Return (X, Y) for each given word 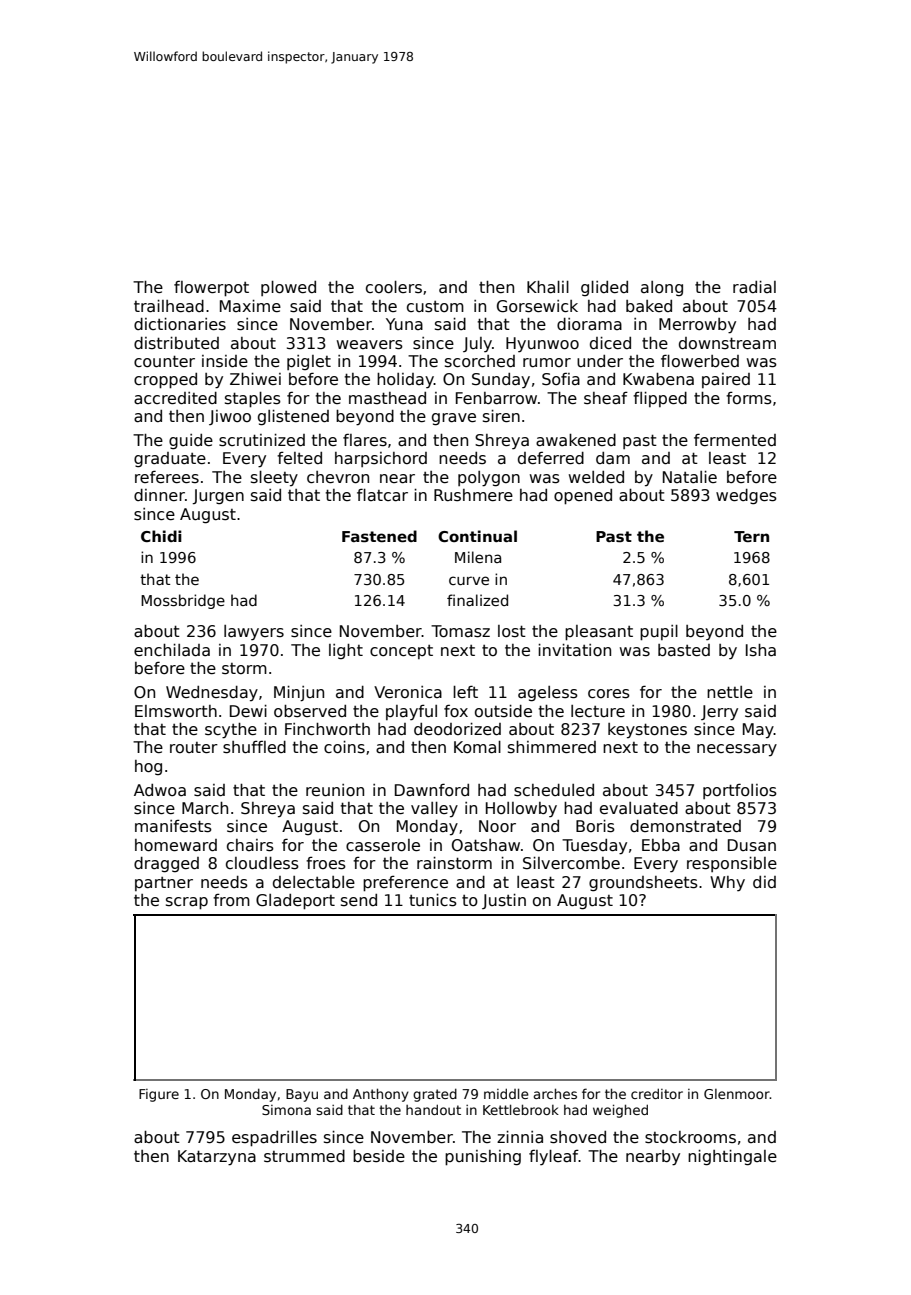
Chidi (161, 536)
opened (583, 497)
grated (435, 1095)
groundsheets (643, 884)
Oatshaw (486, 845)
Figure (159, 1095)
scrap (187, 903)
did (764, 882)
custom (435, 307)
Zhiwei (255, 379)
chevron (338, 477)
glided (604, 288)
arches (555, 1093)
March (205, 808)
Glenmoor (737, 1094)
